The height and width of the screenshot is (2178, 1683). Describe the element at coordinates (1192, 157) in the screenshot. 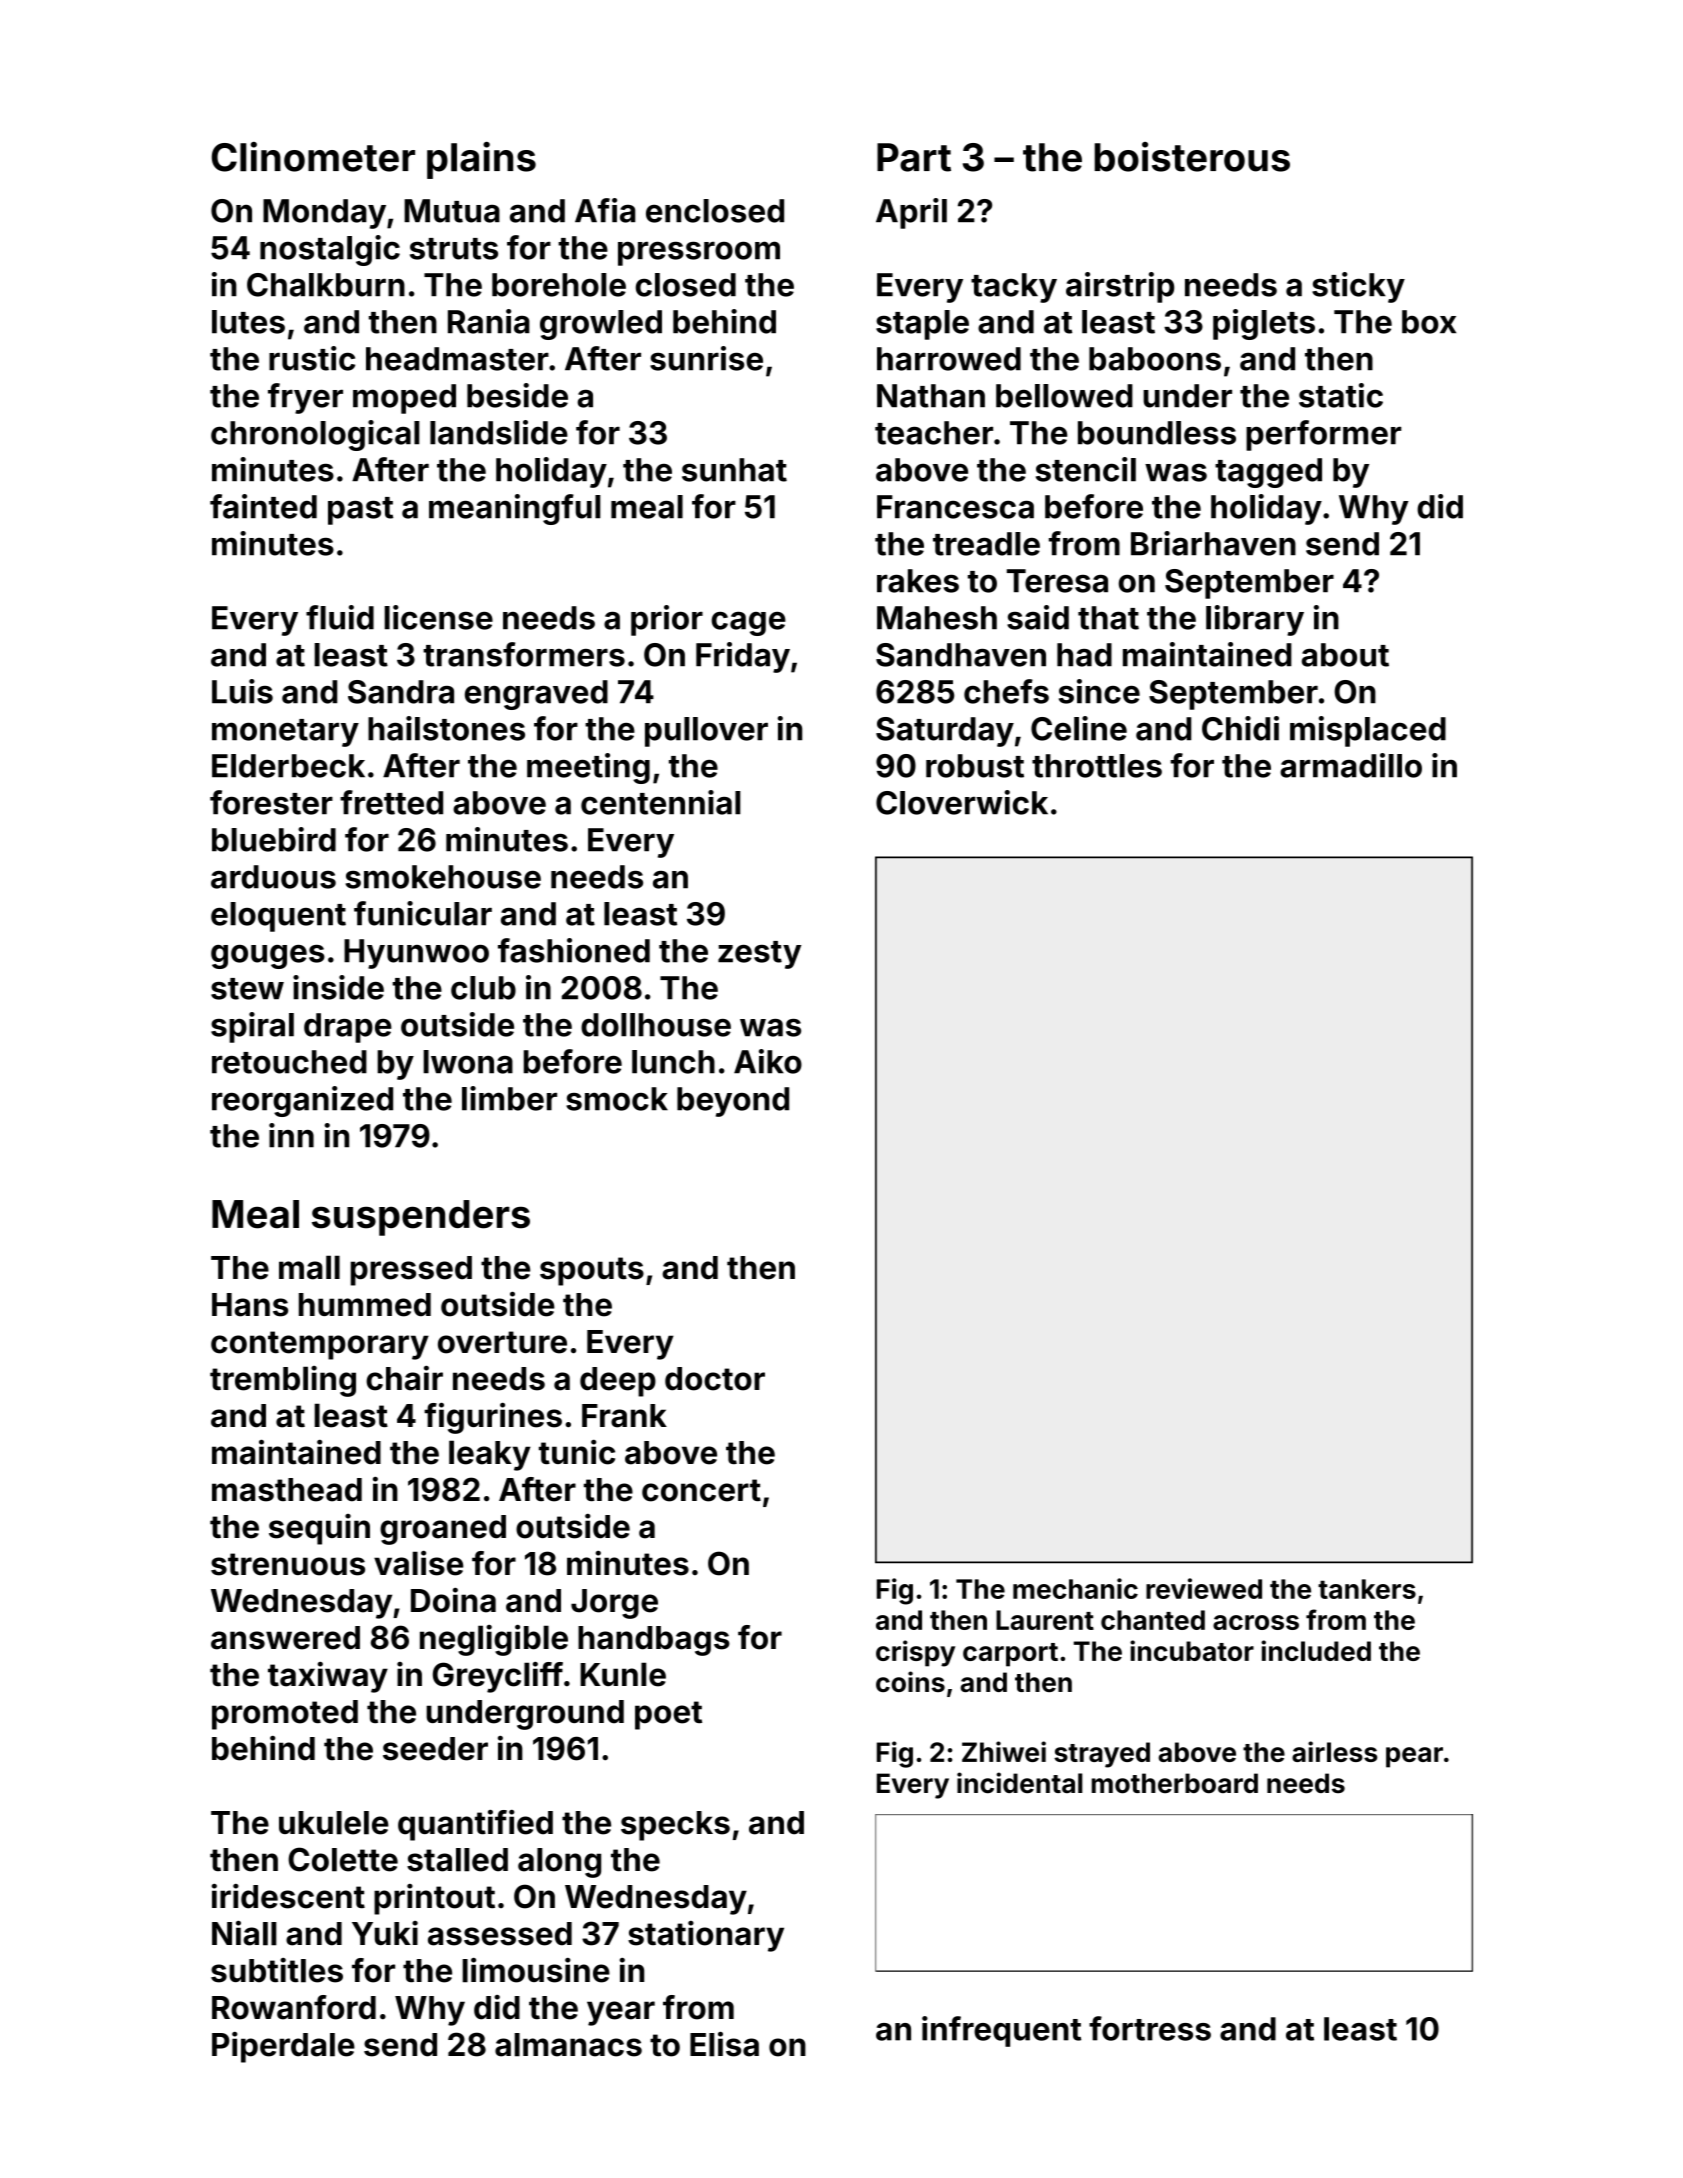

I see `boisterous` at that location.
